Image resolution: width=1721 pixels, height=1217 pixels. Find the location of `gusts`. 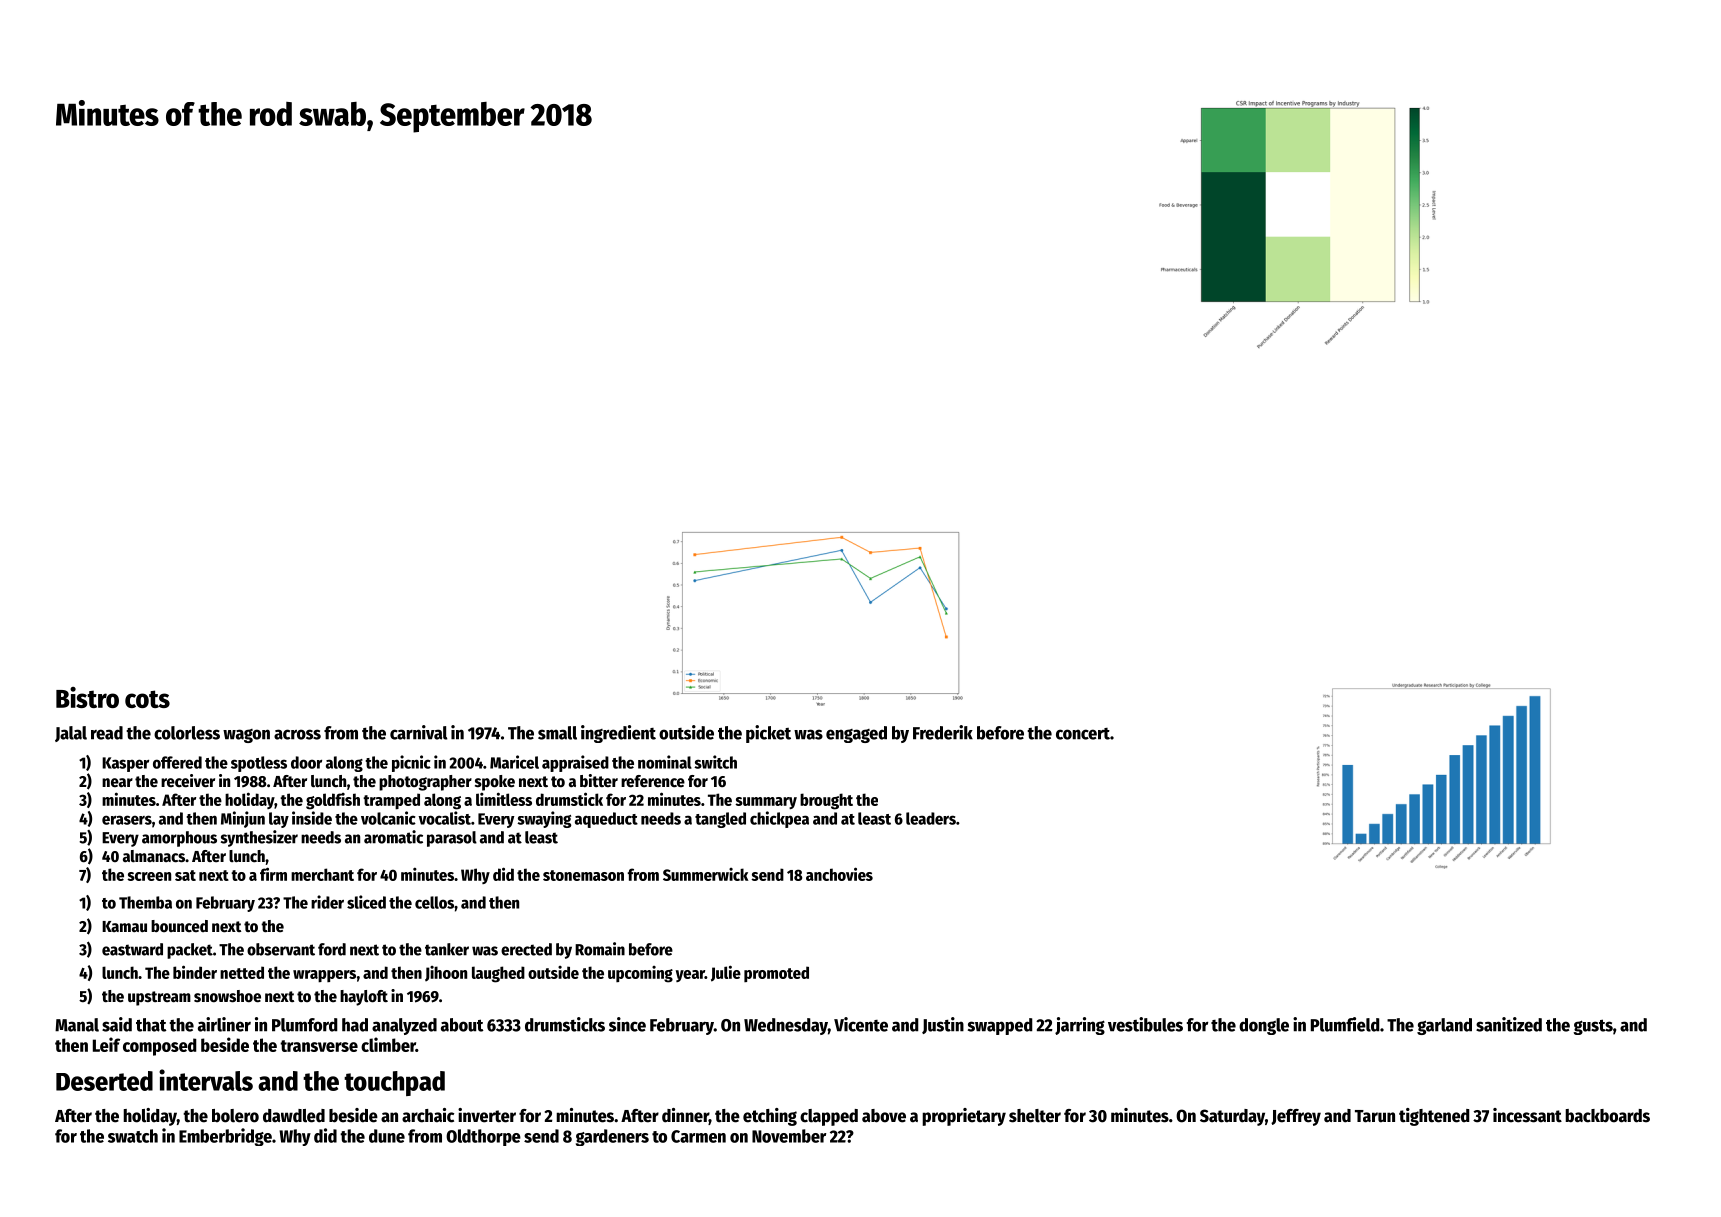

gusts is located at coordinates (1593, 1027).
